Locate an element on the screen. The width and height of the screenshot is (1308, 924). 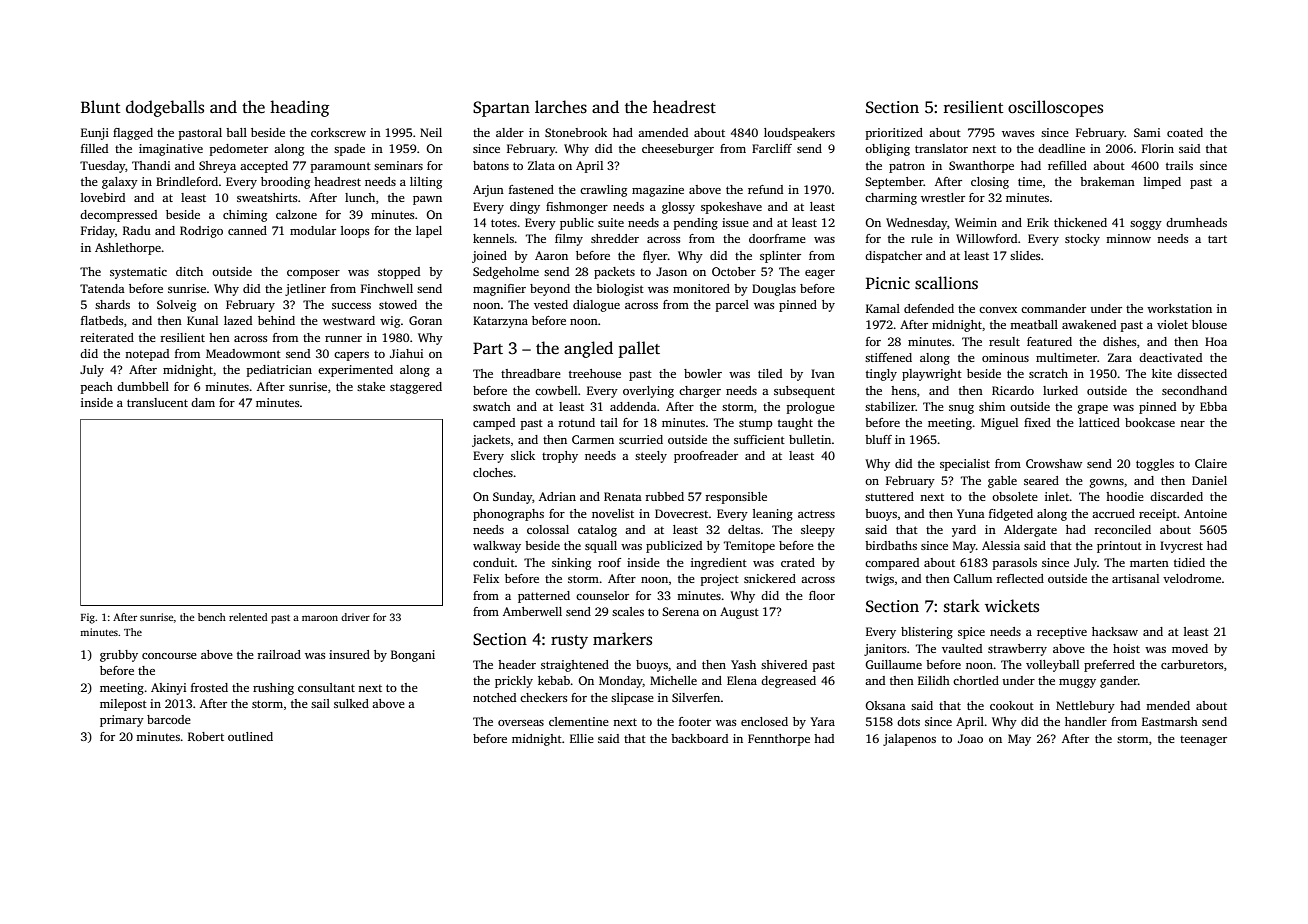
behind is located at coordinates (276, 320).
